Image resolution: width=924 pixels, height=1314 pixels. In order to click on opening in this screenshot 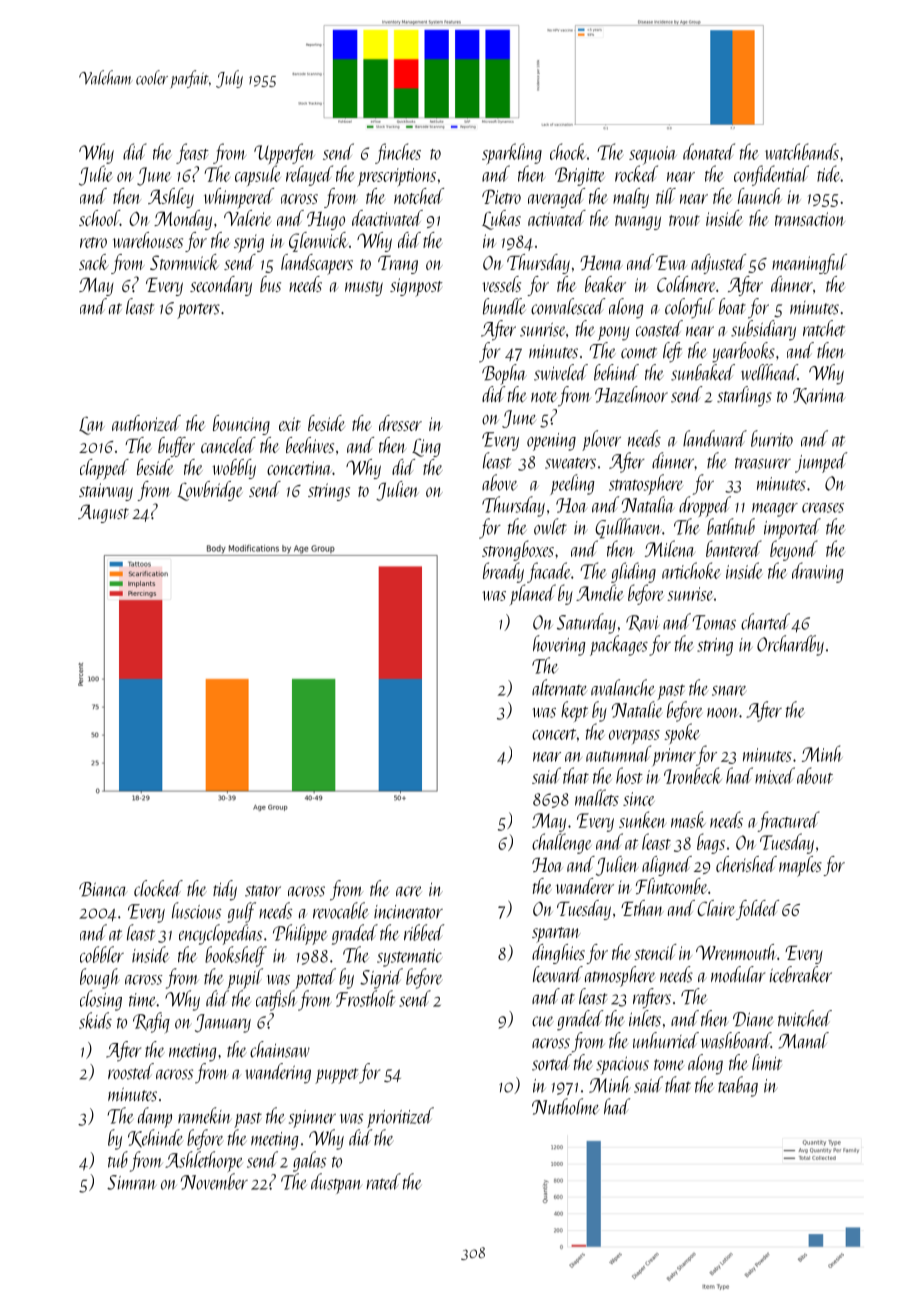, I will do `click(551, 442)`.
